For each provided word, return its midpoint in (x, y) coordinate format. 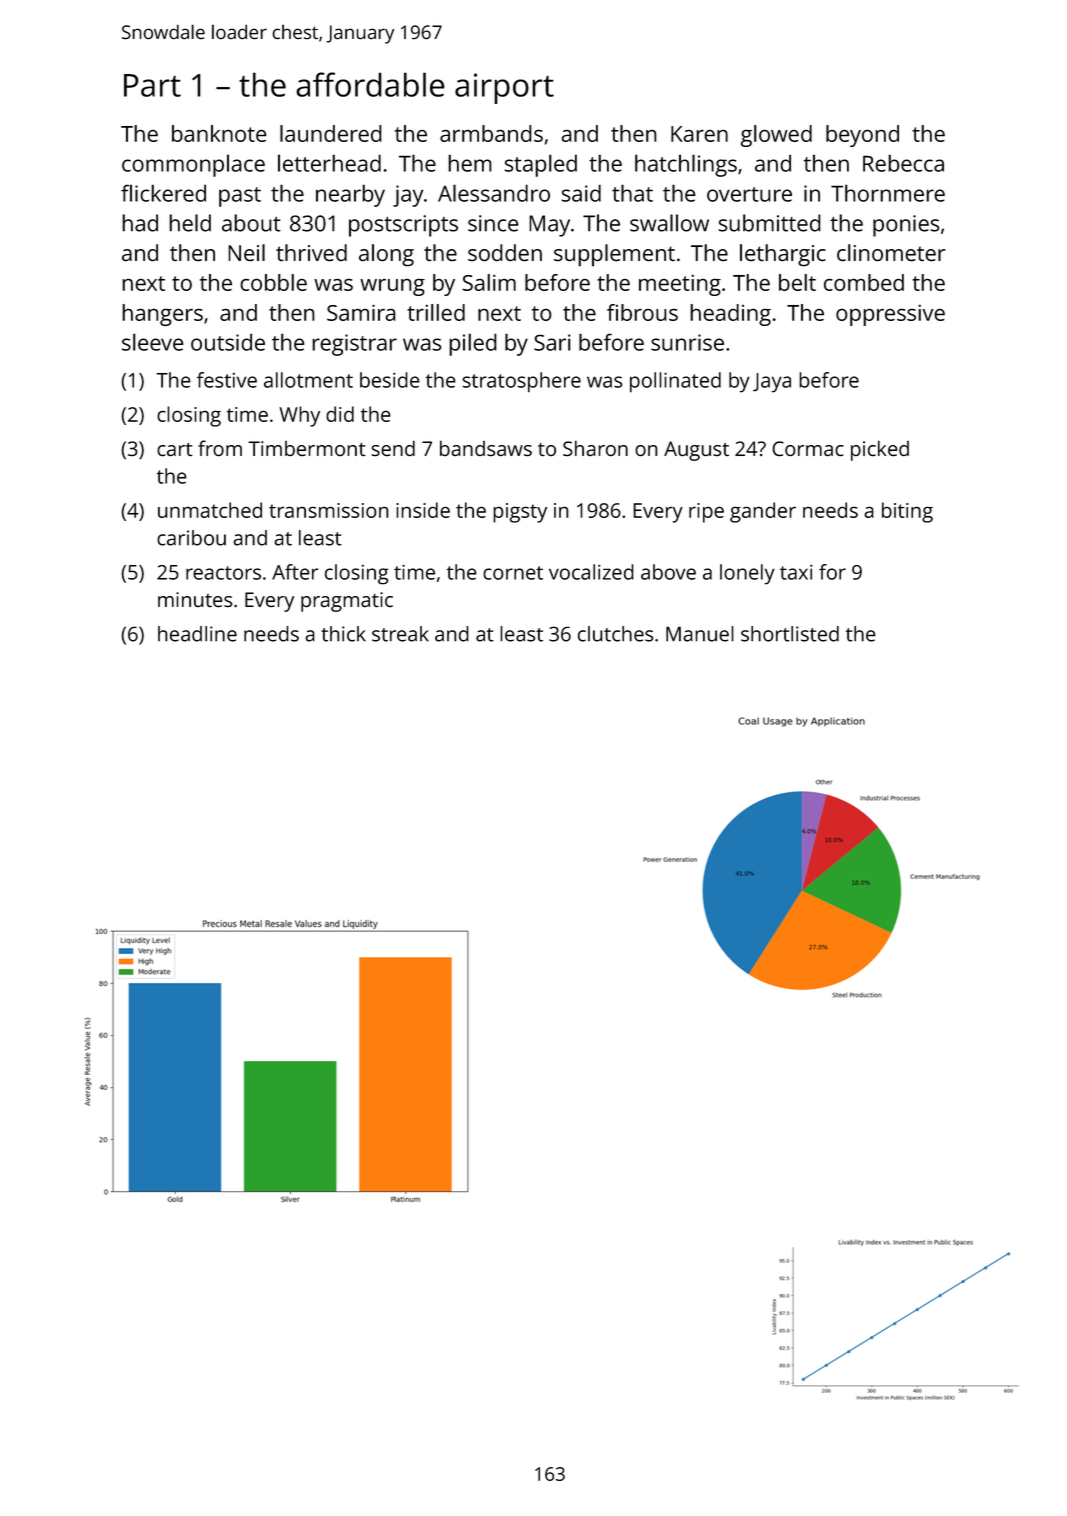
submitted (769, 223)
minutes (195, 599)
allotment (308, 380)
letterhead (329, 163)
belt (797, 282)
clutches (615, 634)
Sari (552, 342)
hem (470, 163)
